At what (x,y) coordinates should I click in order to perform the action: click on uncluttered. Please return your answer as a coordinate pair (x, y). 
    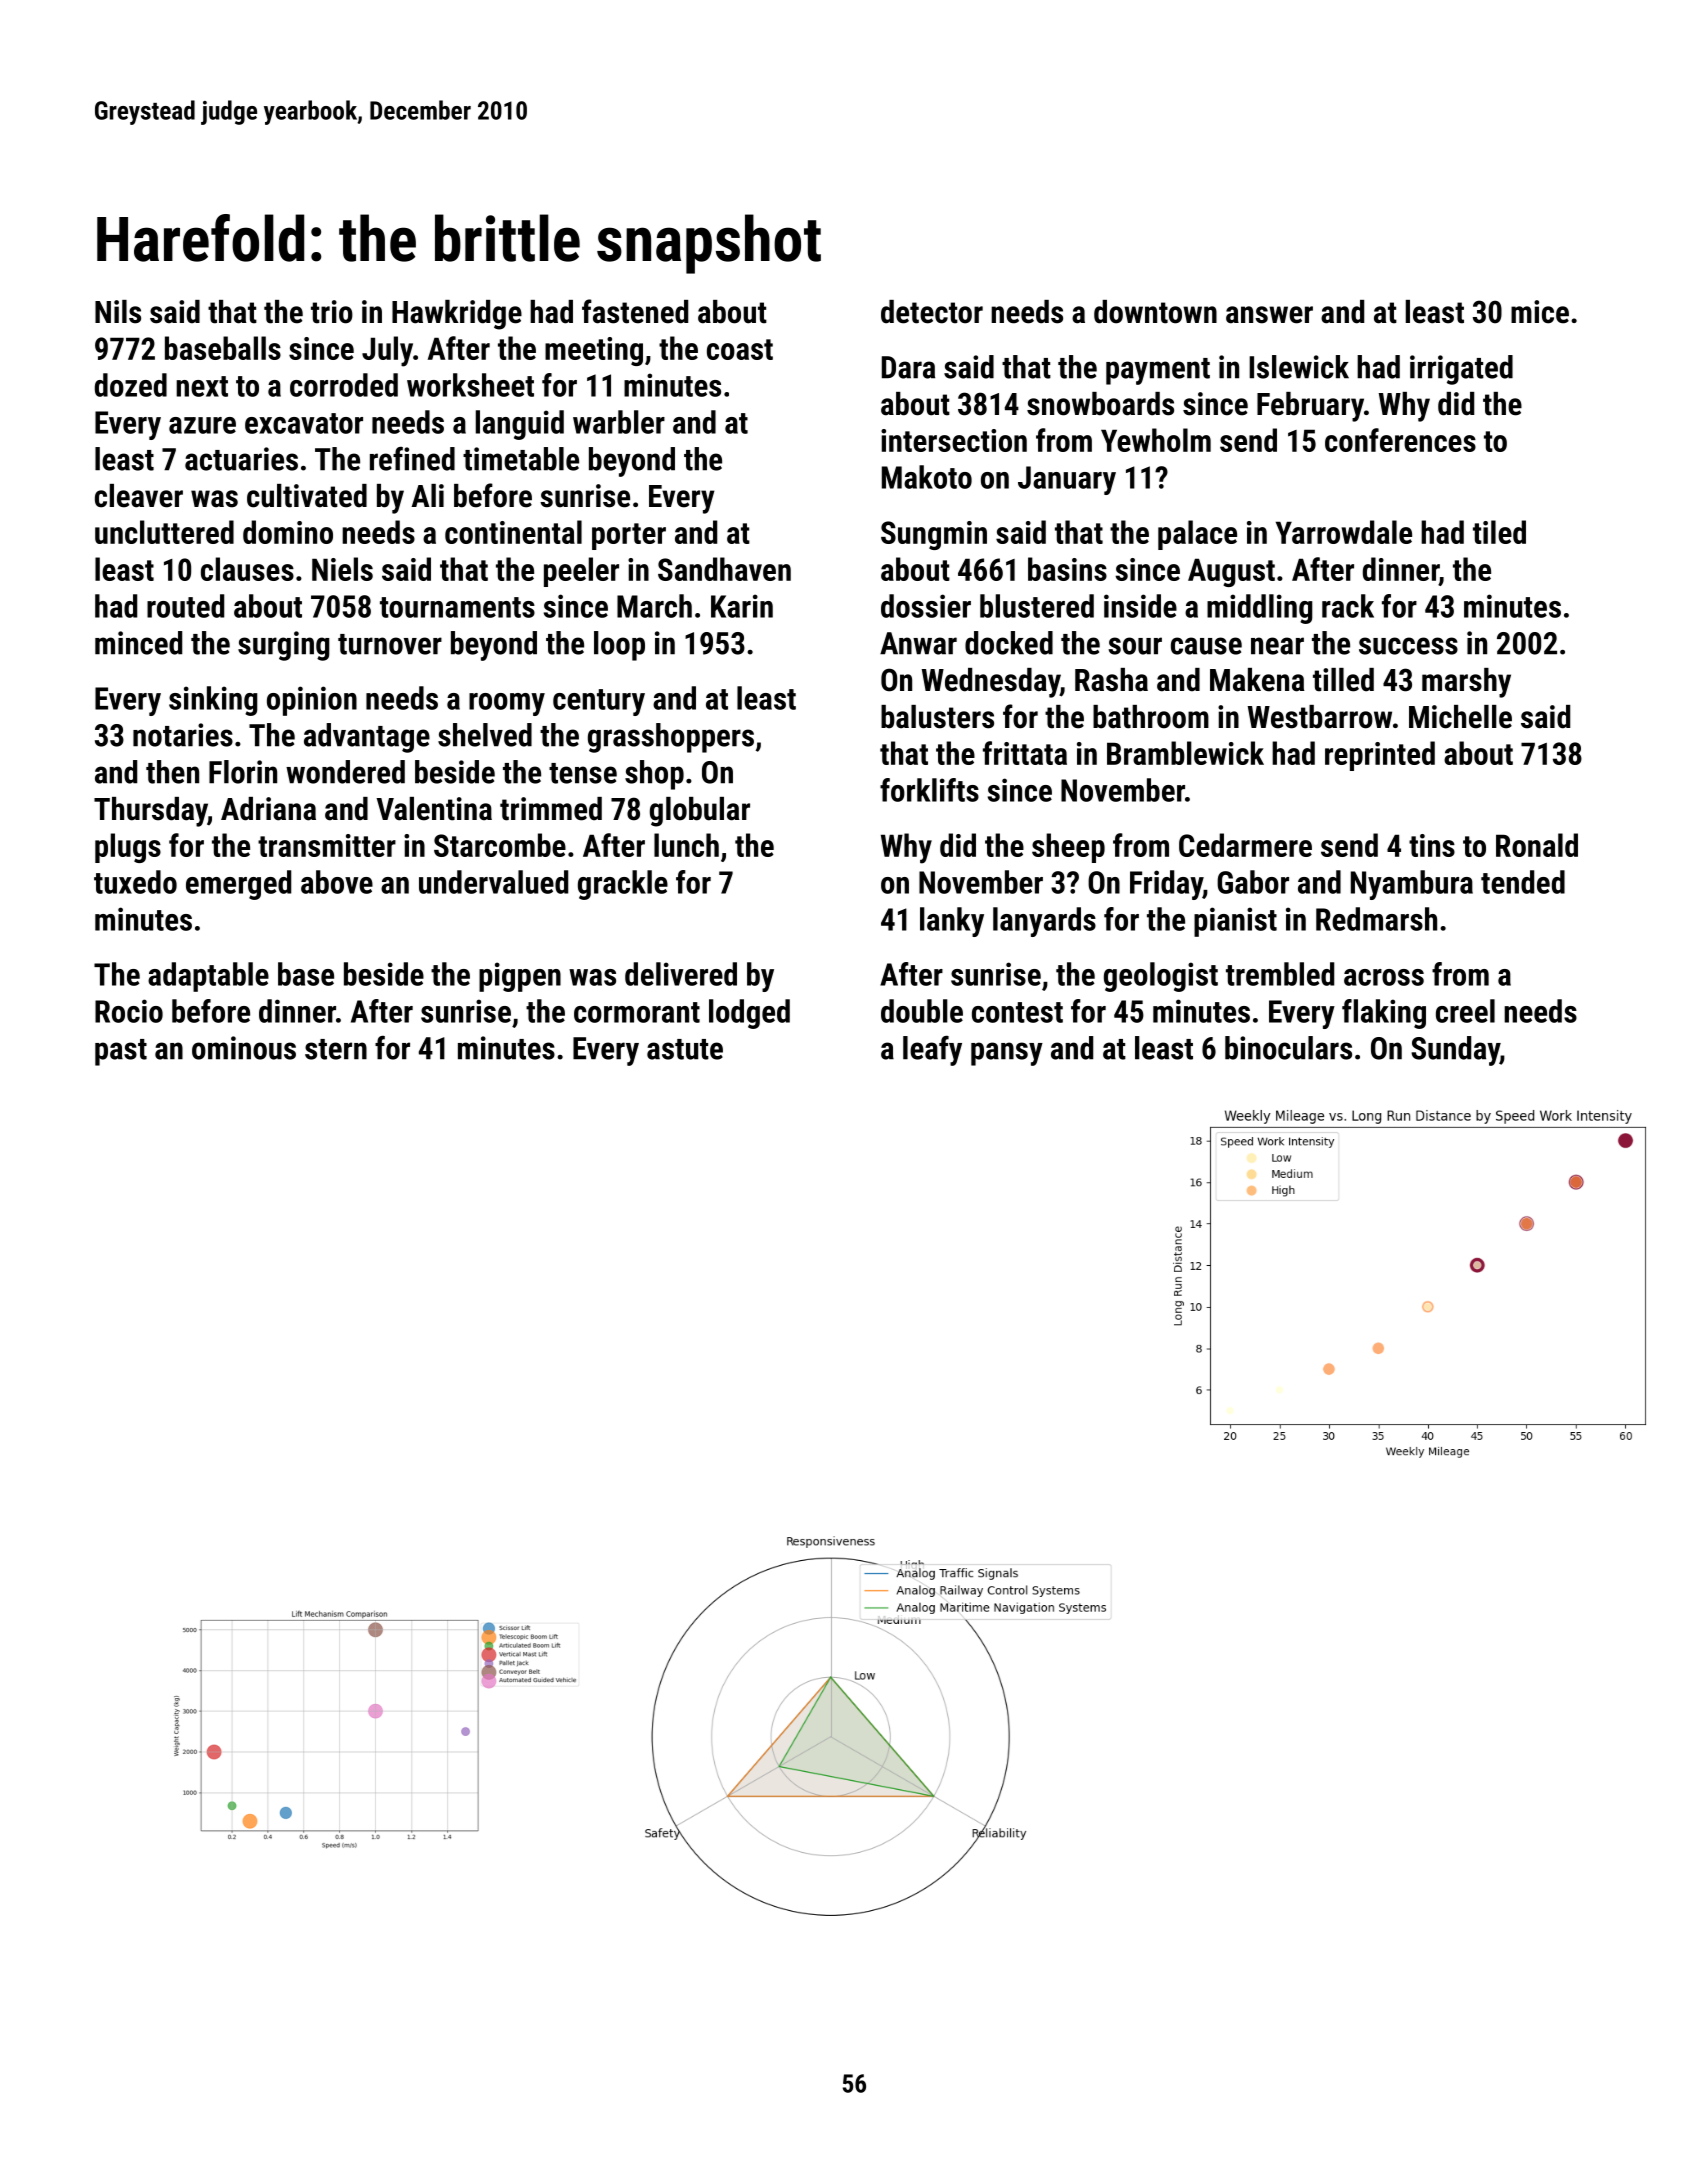
    Looking at the image, I should click on (164, 532).
